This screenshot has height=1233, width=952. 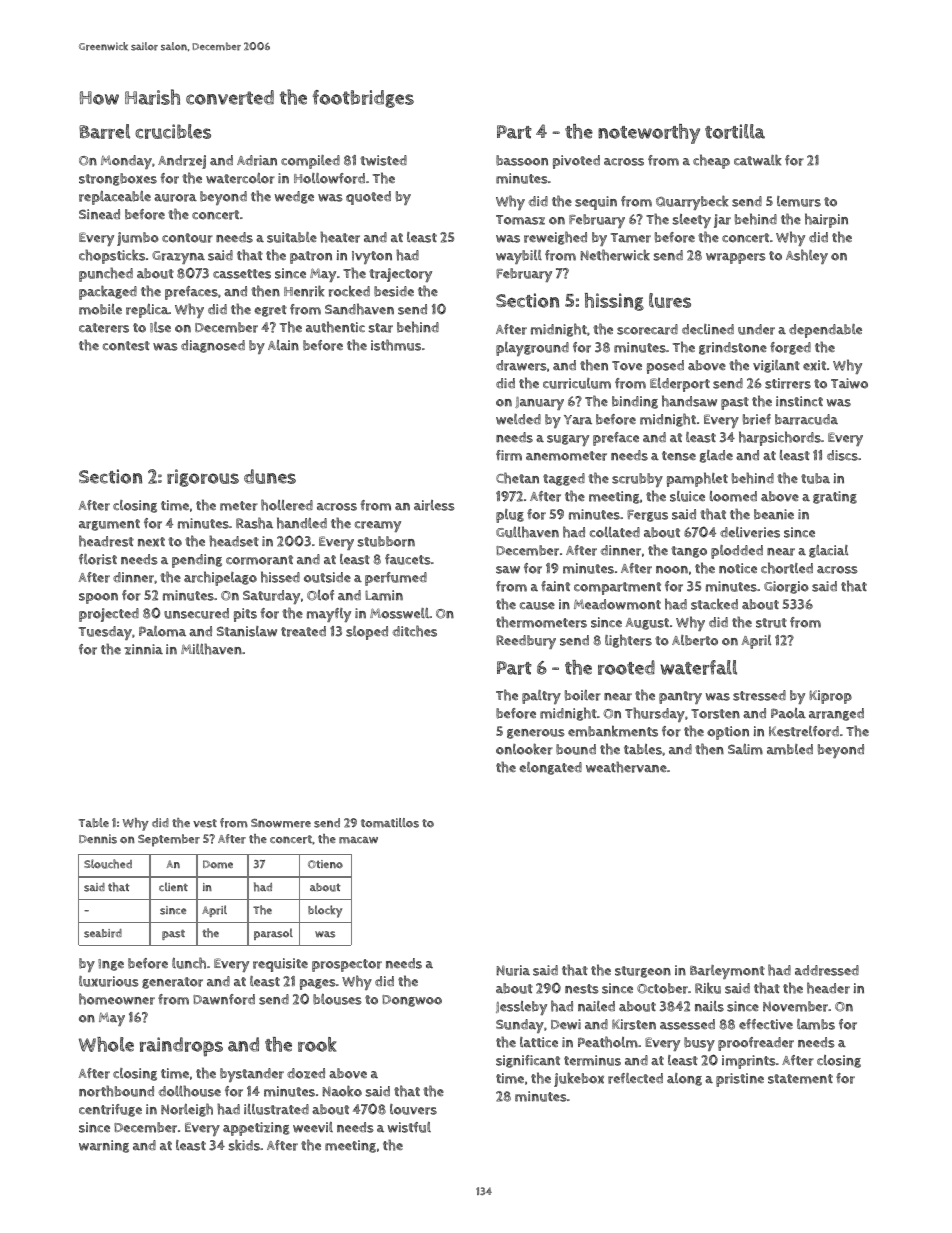 I want to click on egret, so click(x=270, y=311).
